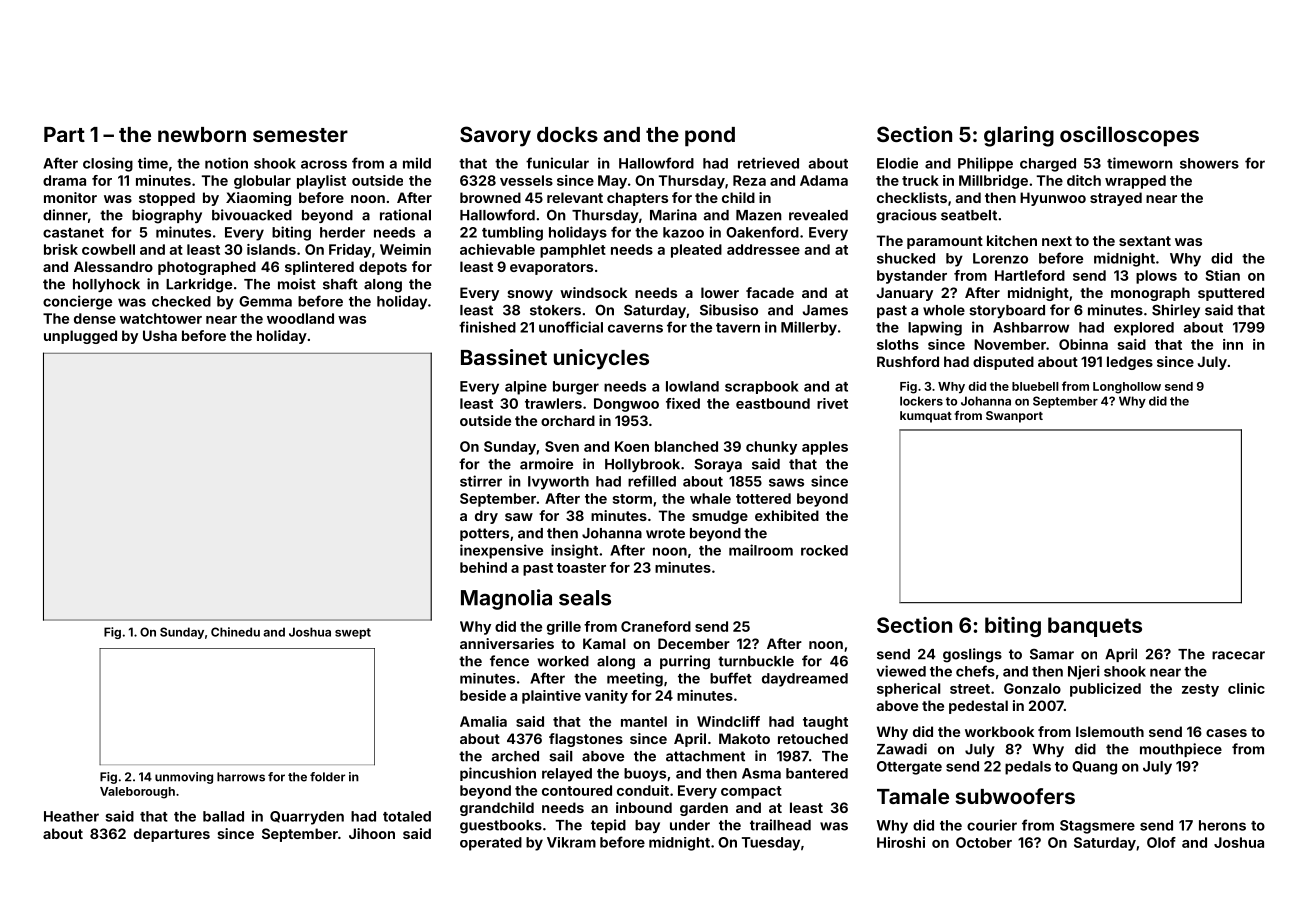 Image resolution: width=1308 pixels, height=924 pixels. Describe the element at coordinates (495, 136) in the screenshot. I see `Savory` at that location.
